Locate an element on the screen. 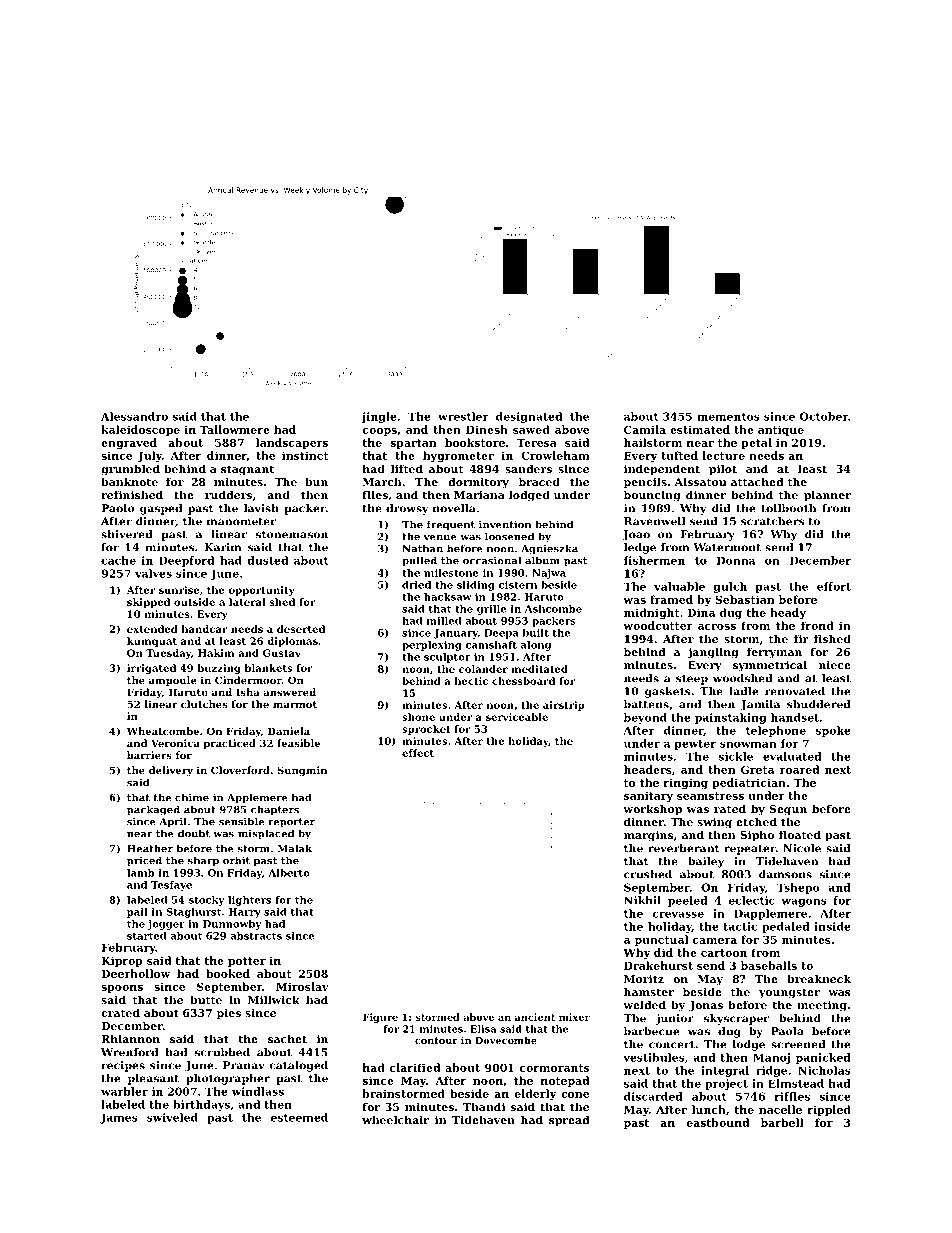 The width and height of the screenshot is (952, 1233). elderly is located at coordinates (535, 1094).
